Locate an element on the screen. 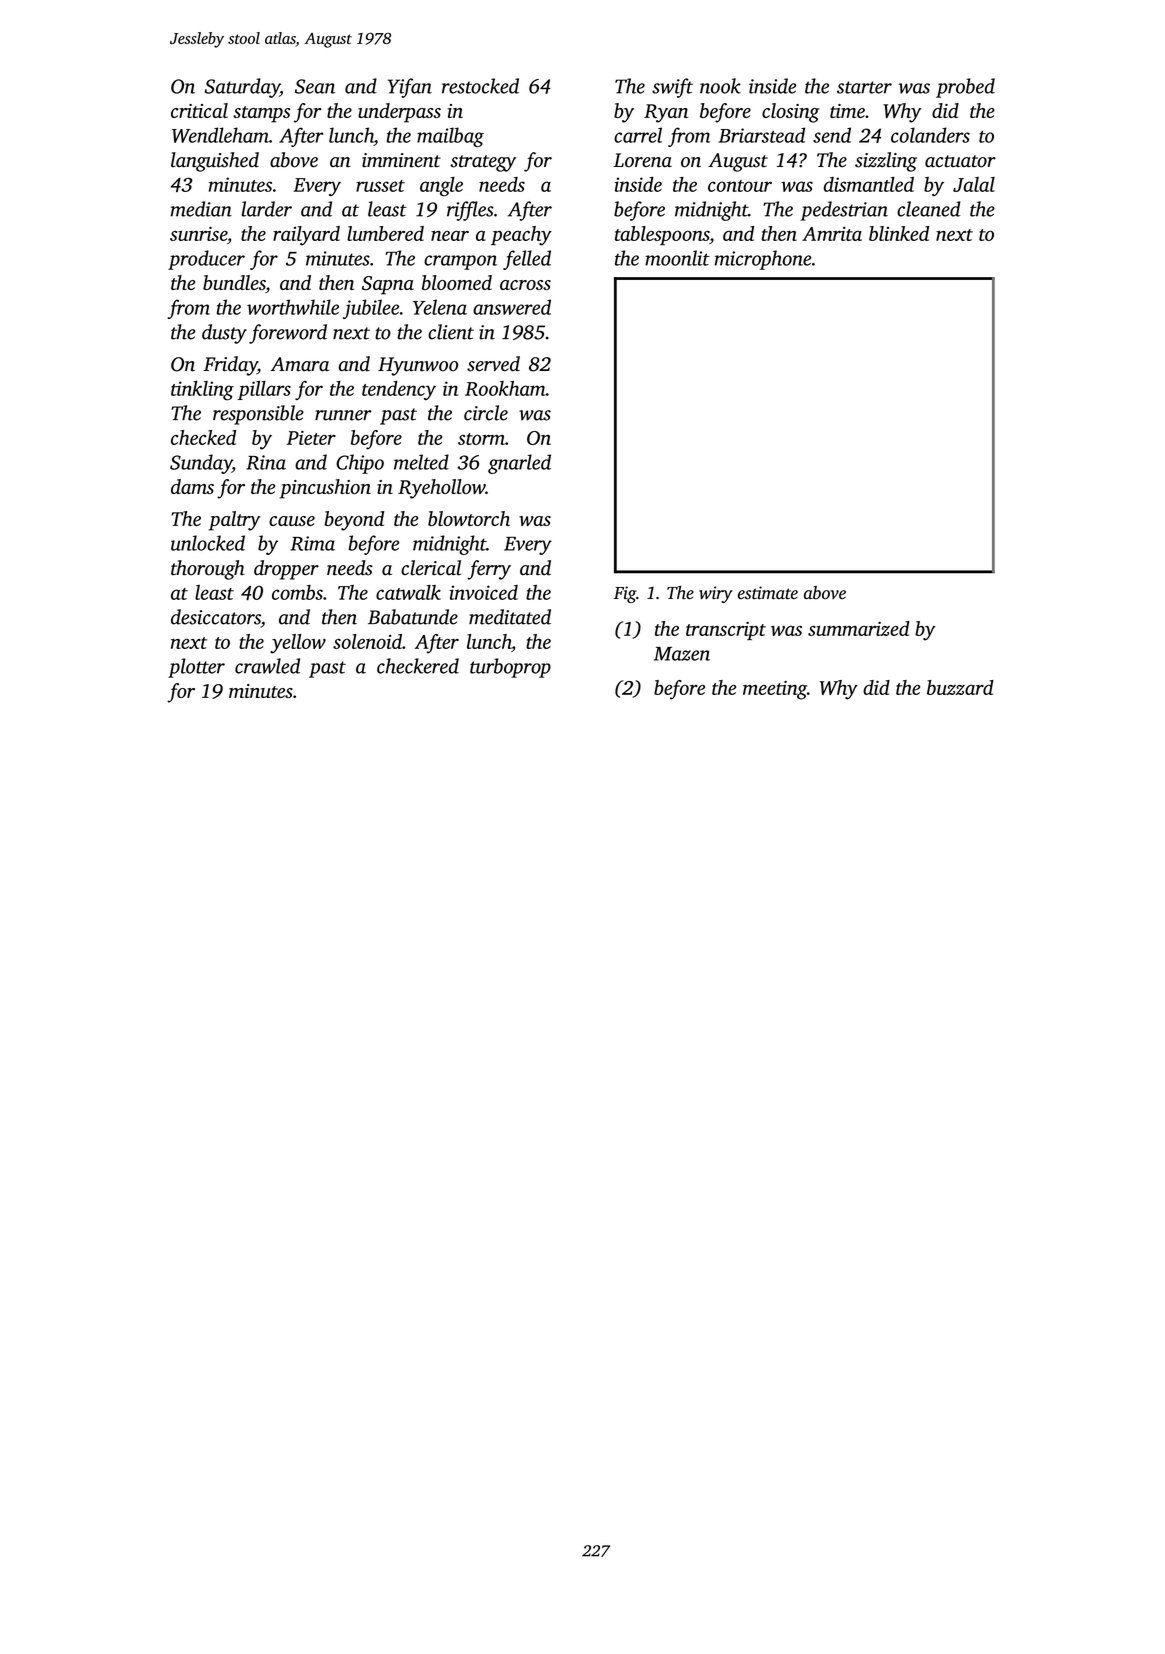  stamps is located at coordinates (261, 114).
